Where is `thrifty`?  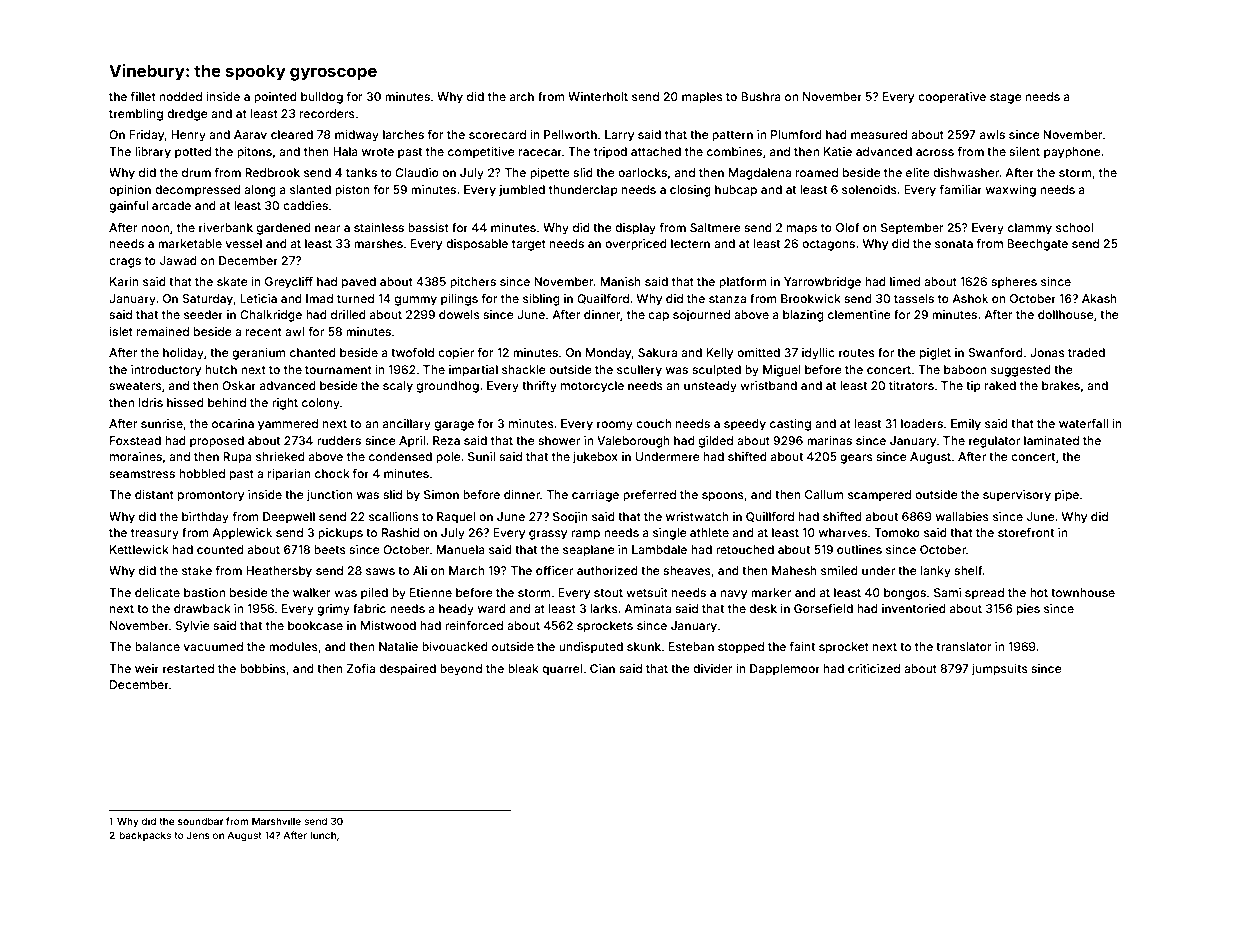
thrifty is located at coordinates (539, 387).
